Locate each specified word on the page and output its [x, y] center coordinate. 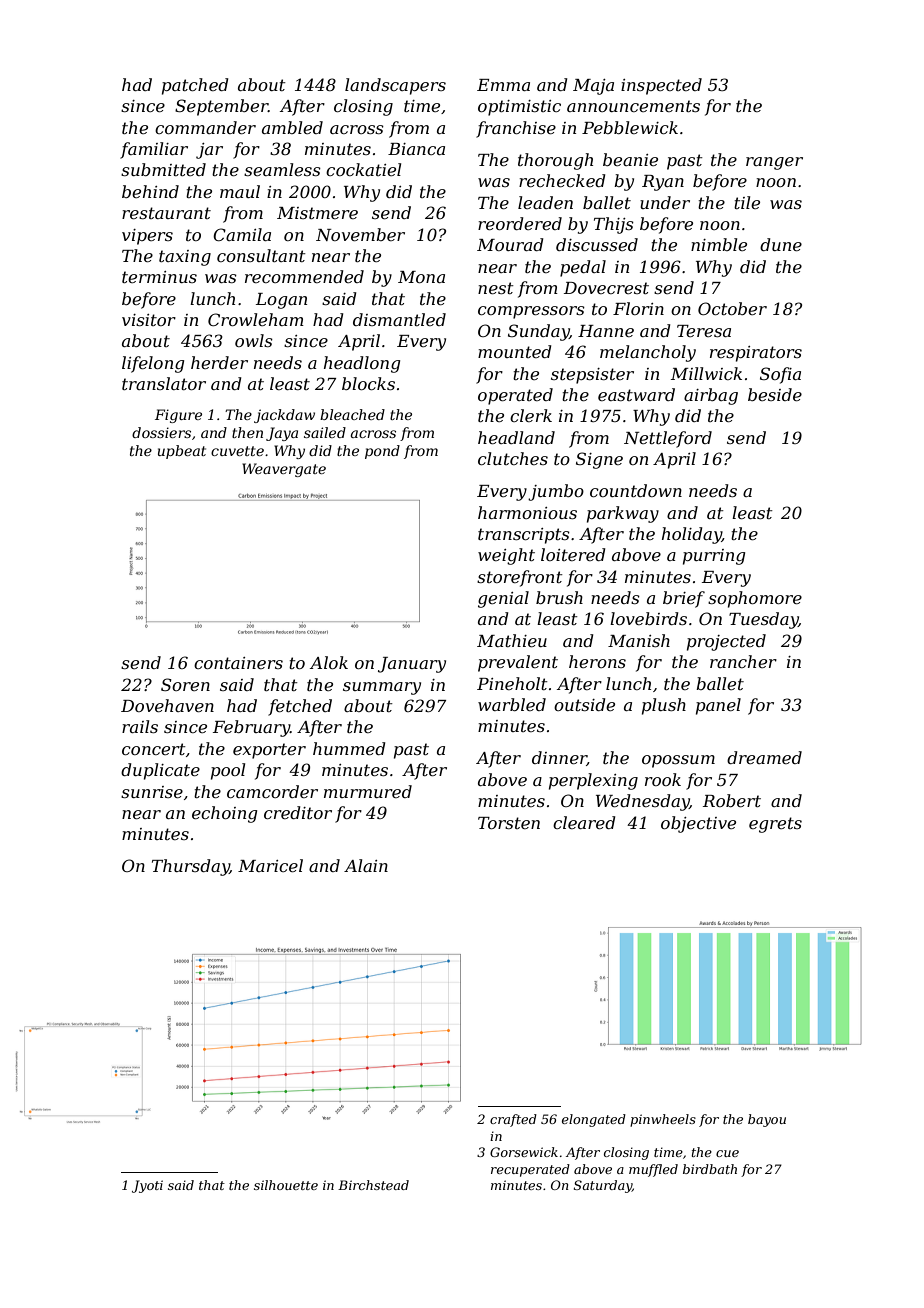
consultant [261, 255]
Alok [329, 662]
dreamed [764, 757]
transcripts [524, 536]
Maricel [270, 865]
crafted [513, 1120]
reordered [520, 223]
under [665, 202]
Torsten [509, 823]
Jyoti [147, 1186]
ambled [292, 127]
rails [140, 726]
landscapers [395, 86]
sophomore [755, 599]
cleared [584, 822]
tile [747, 202]
